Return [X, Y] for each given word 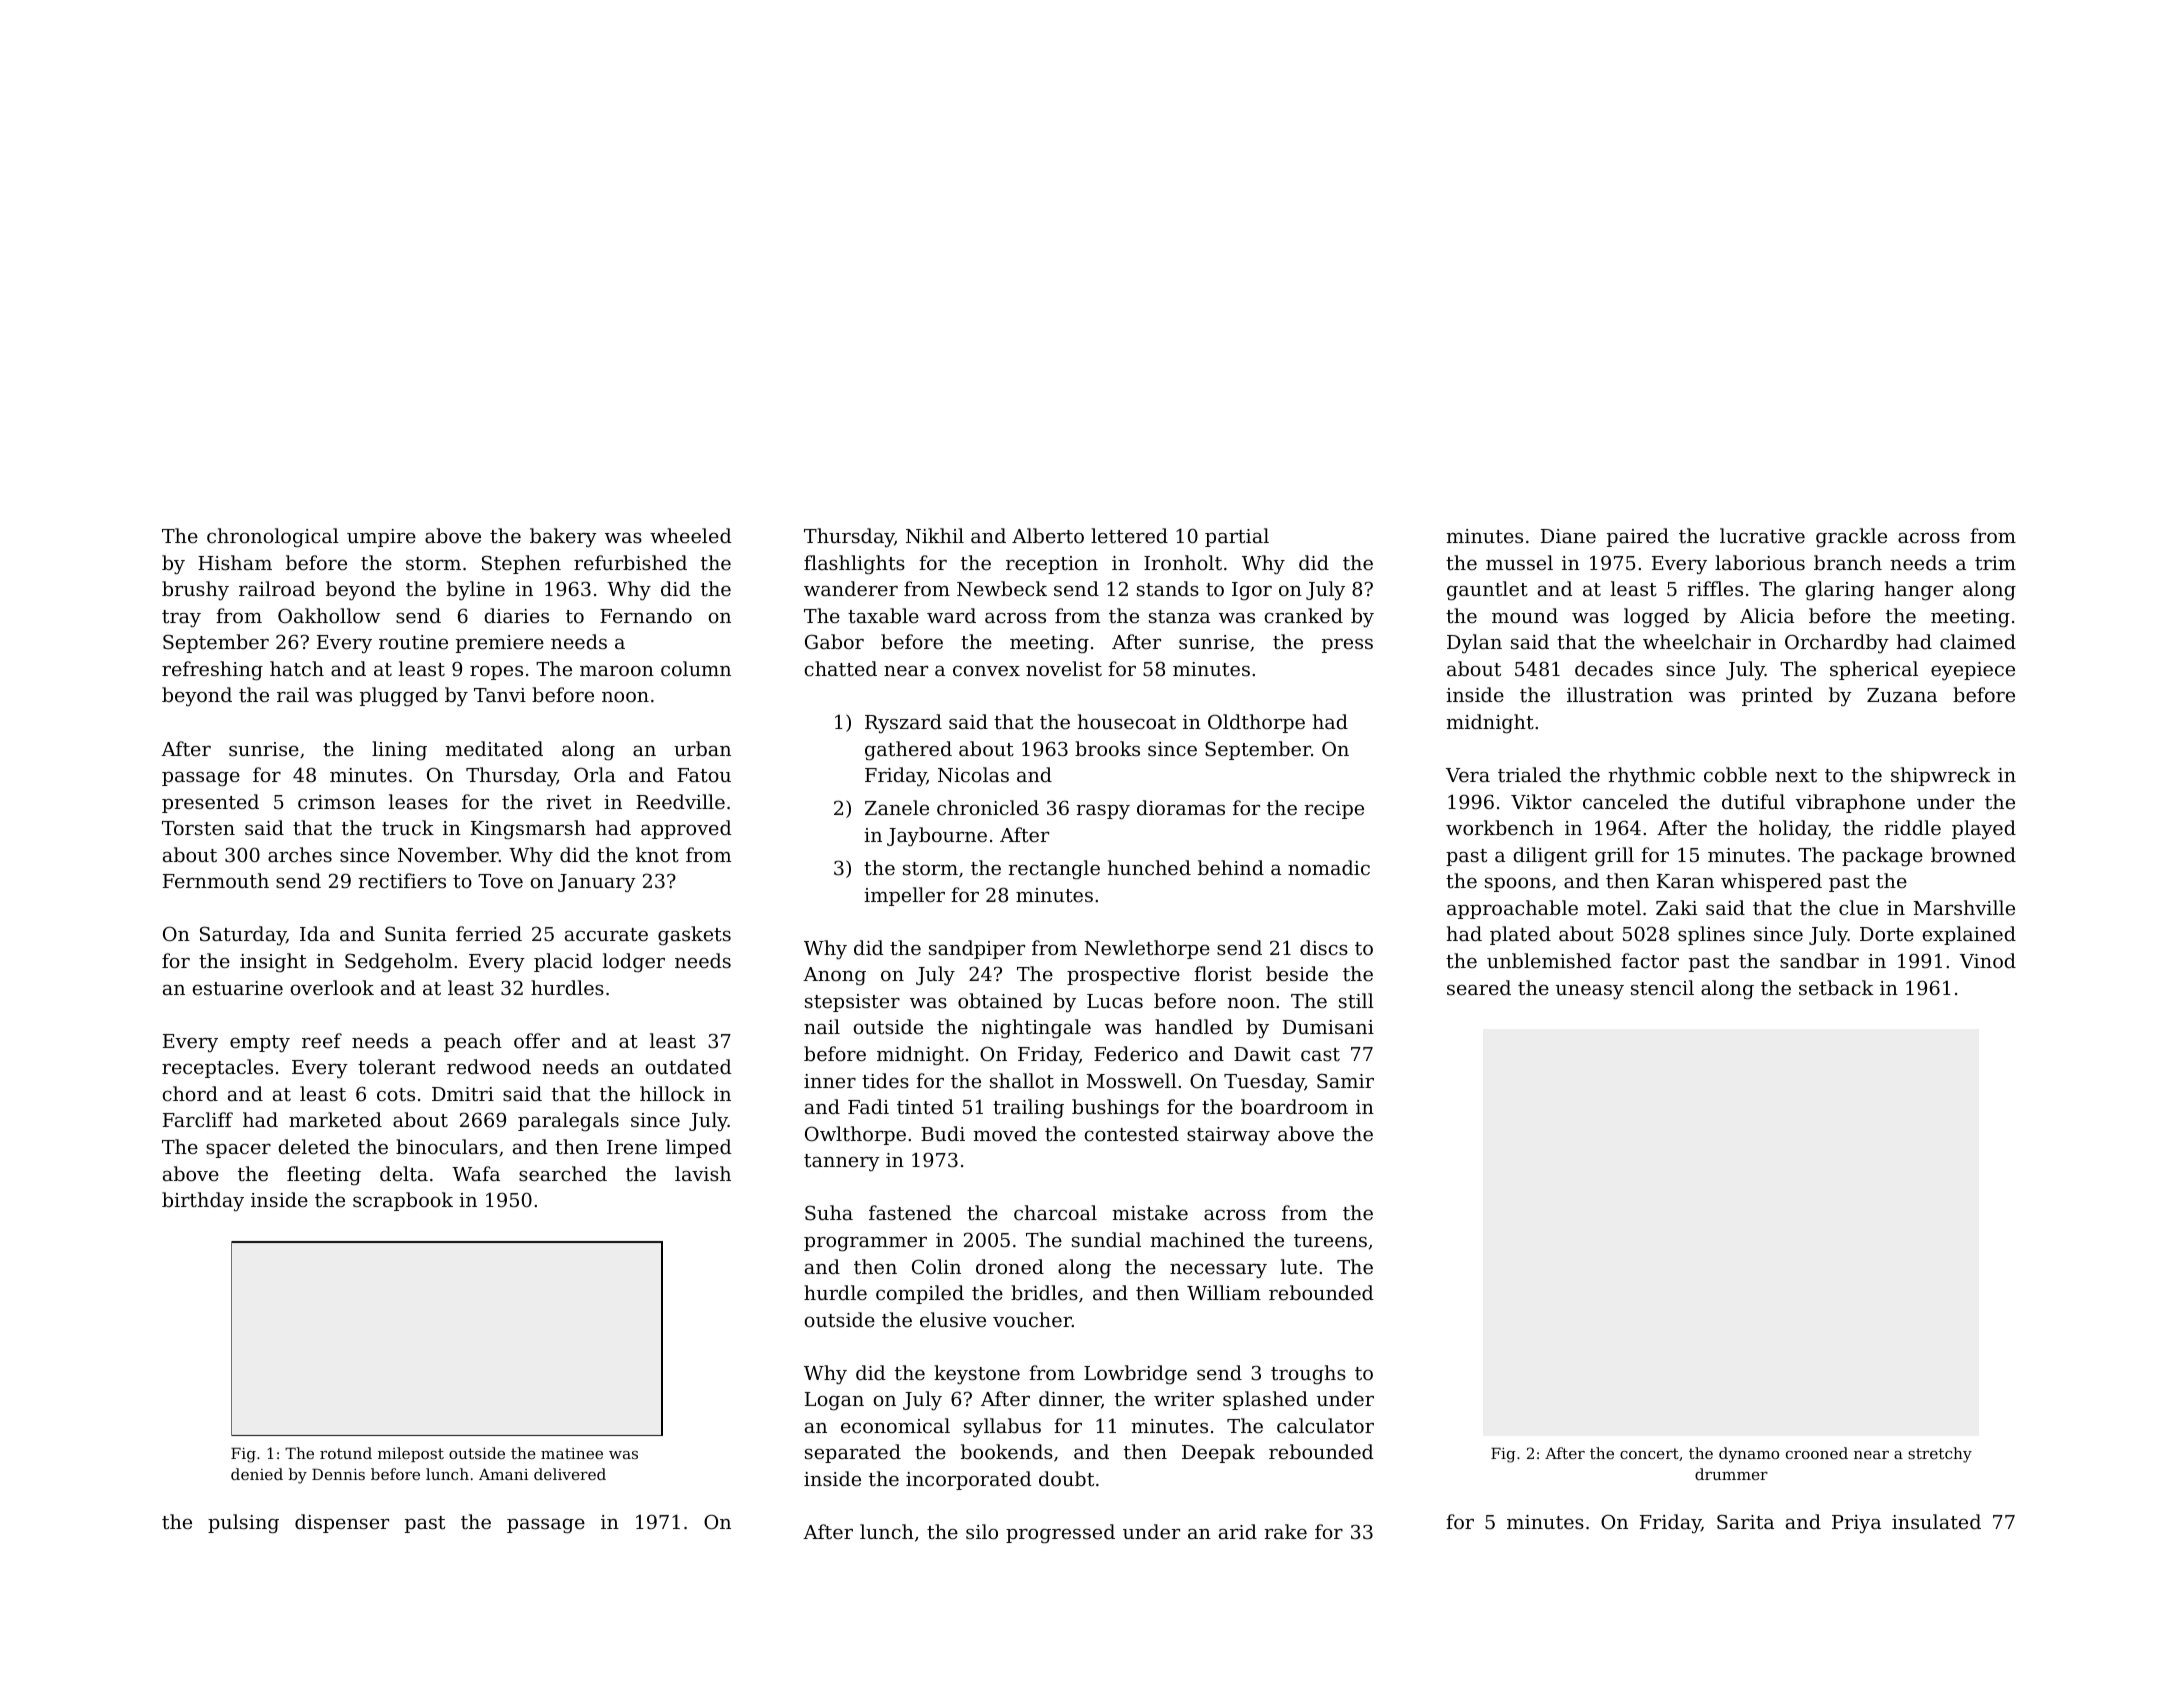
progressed [1060, 1534]
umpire [381, 538]
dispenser [342, 1523]
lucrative [1762, 535]
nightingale [1036, 1029]
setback [1836, 987]
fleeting [324, 1176]
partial [1237, 537]
